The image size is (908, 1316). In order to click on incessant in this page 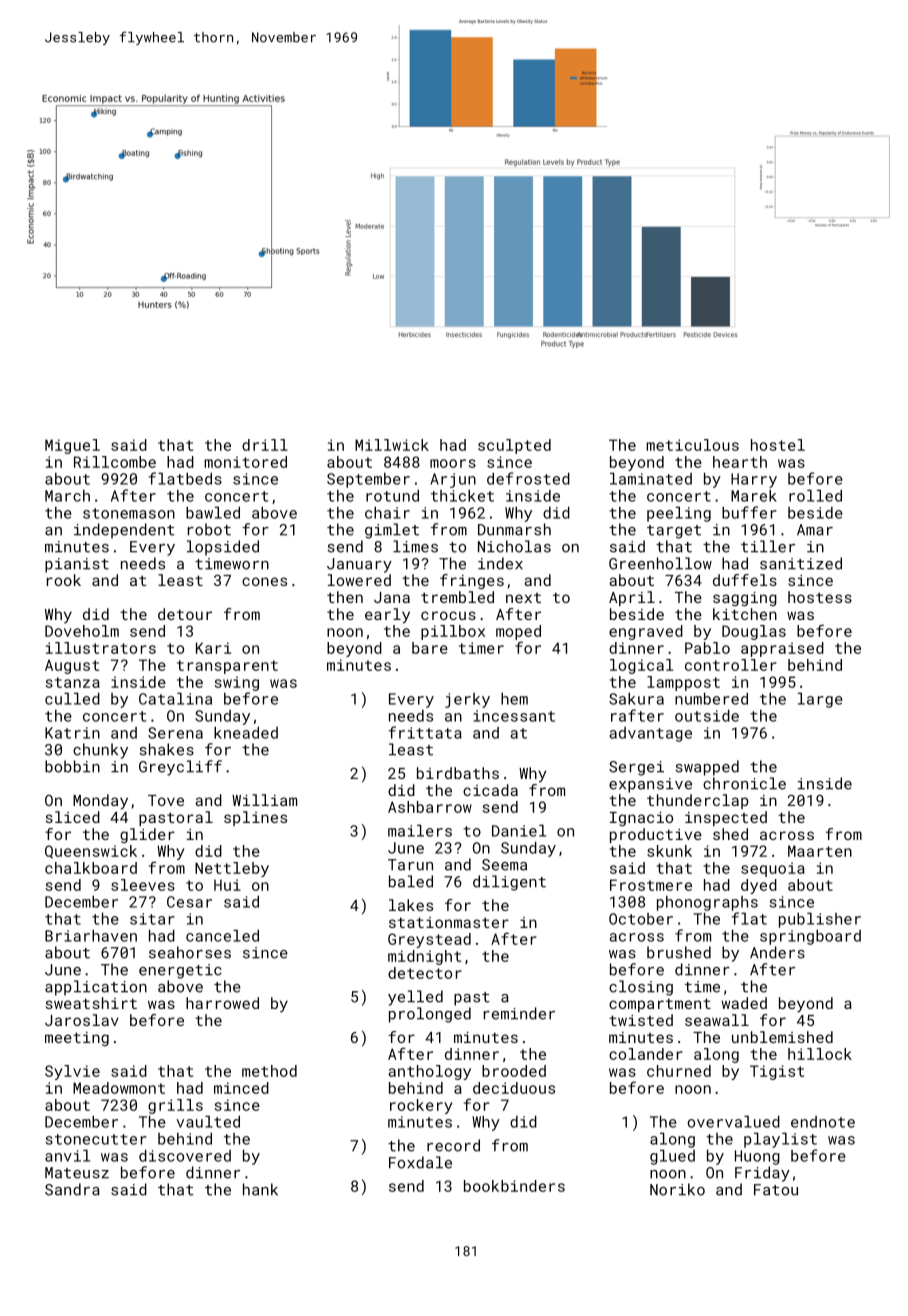, I will do `click(514, 716)`.
